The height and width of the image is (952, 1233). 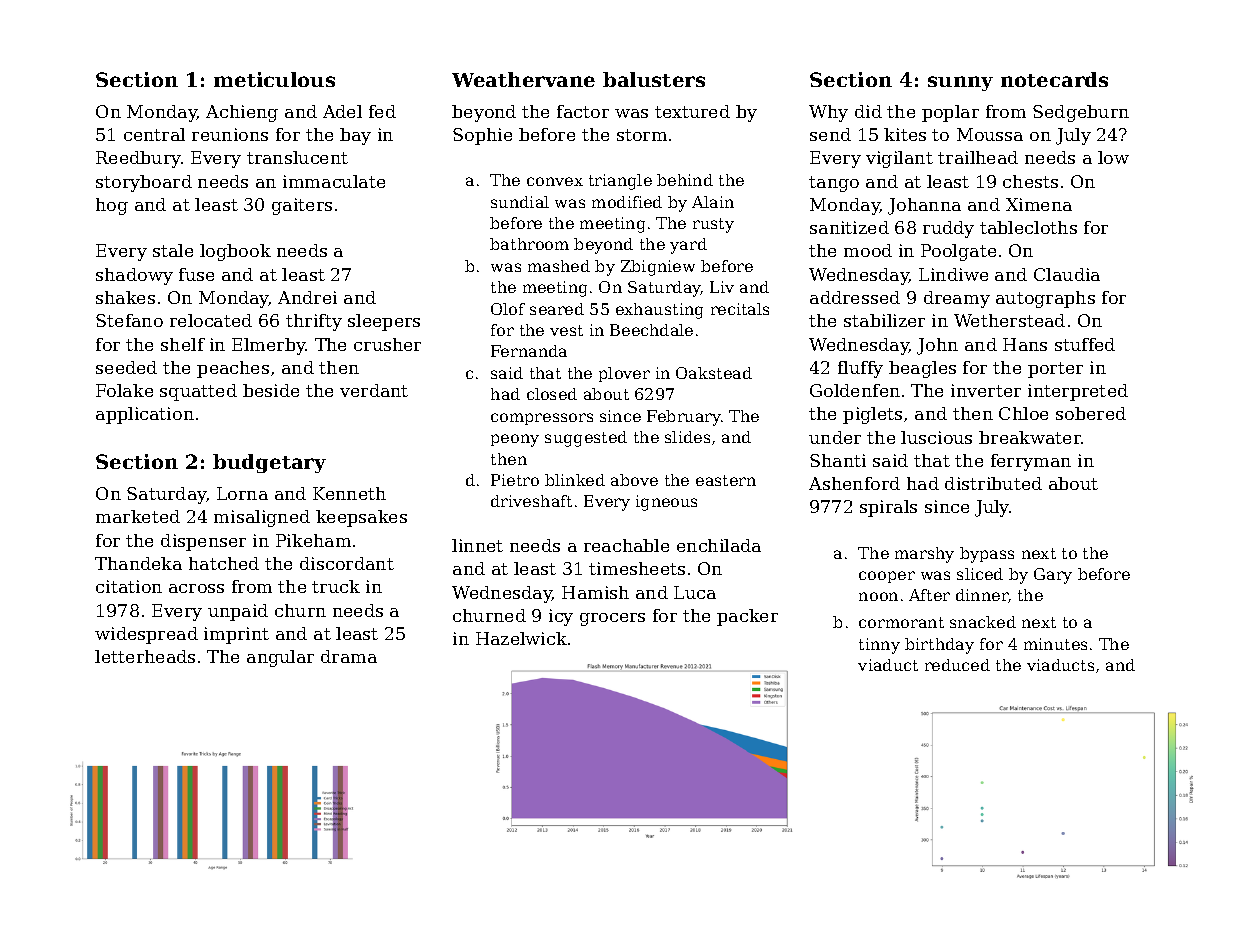 What do you see at coordinates (627, 202) in the image?
I see `modified` at bounding box center [627, 202].
